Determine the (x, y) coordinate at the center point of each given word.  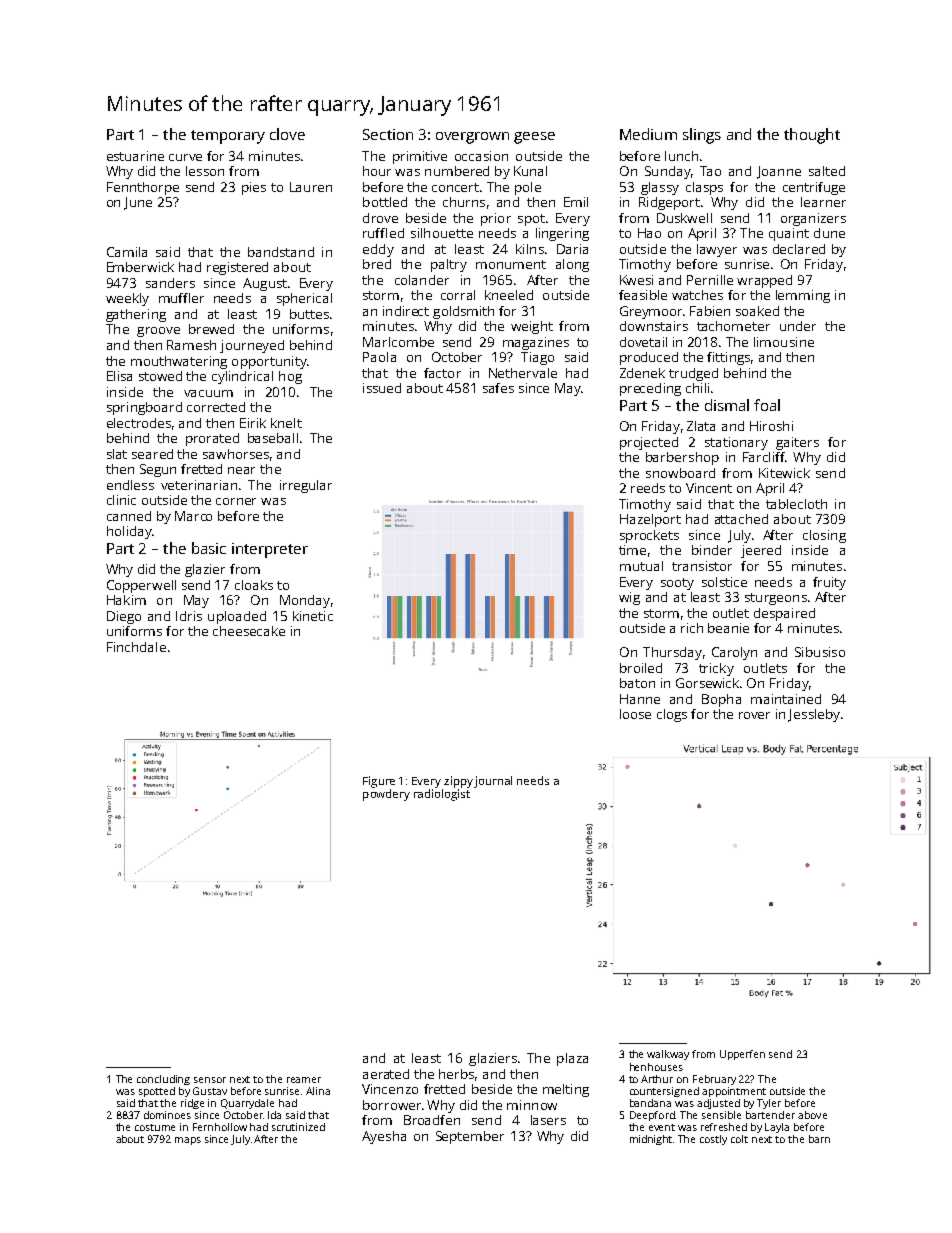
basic (209, 548)
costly (713, 1140)
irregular (306, 486)
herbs (456, 1074)
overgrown (472, 138)
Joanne (779, 172)
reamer (304, 1080)
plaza (572, 1059)
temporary (228, 137)
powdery (386, 795)
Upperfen (742, 1055)
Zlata (701, 426)
